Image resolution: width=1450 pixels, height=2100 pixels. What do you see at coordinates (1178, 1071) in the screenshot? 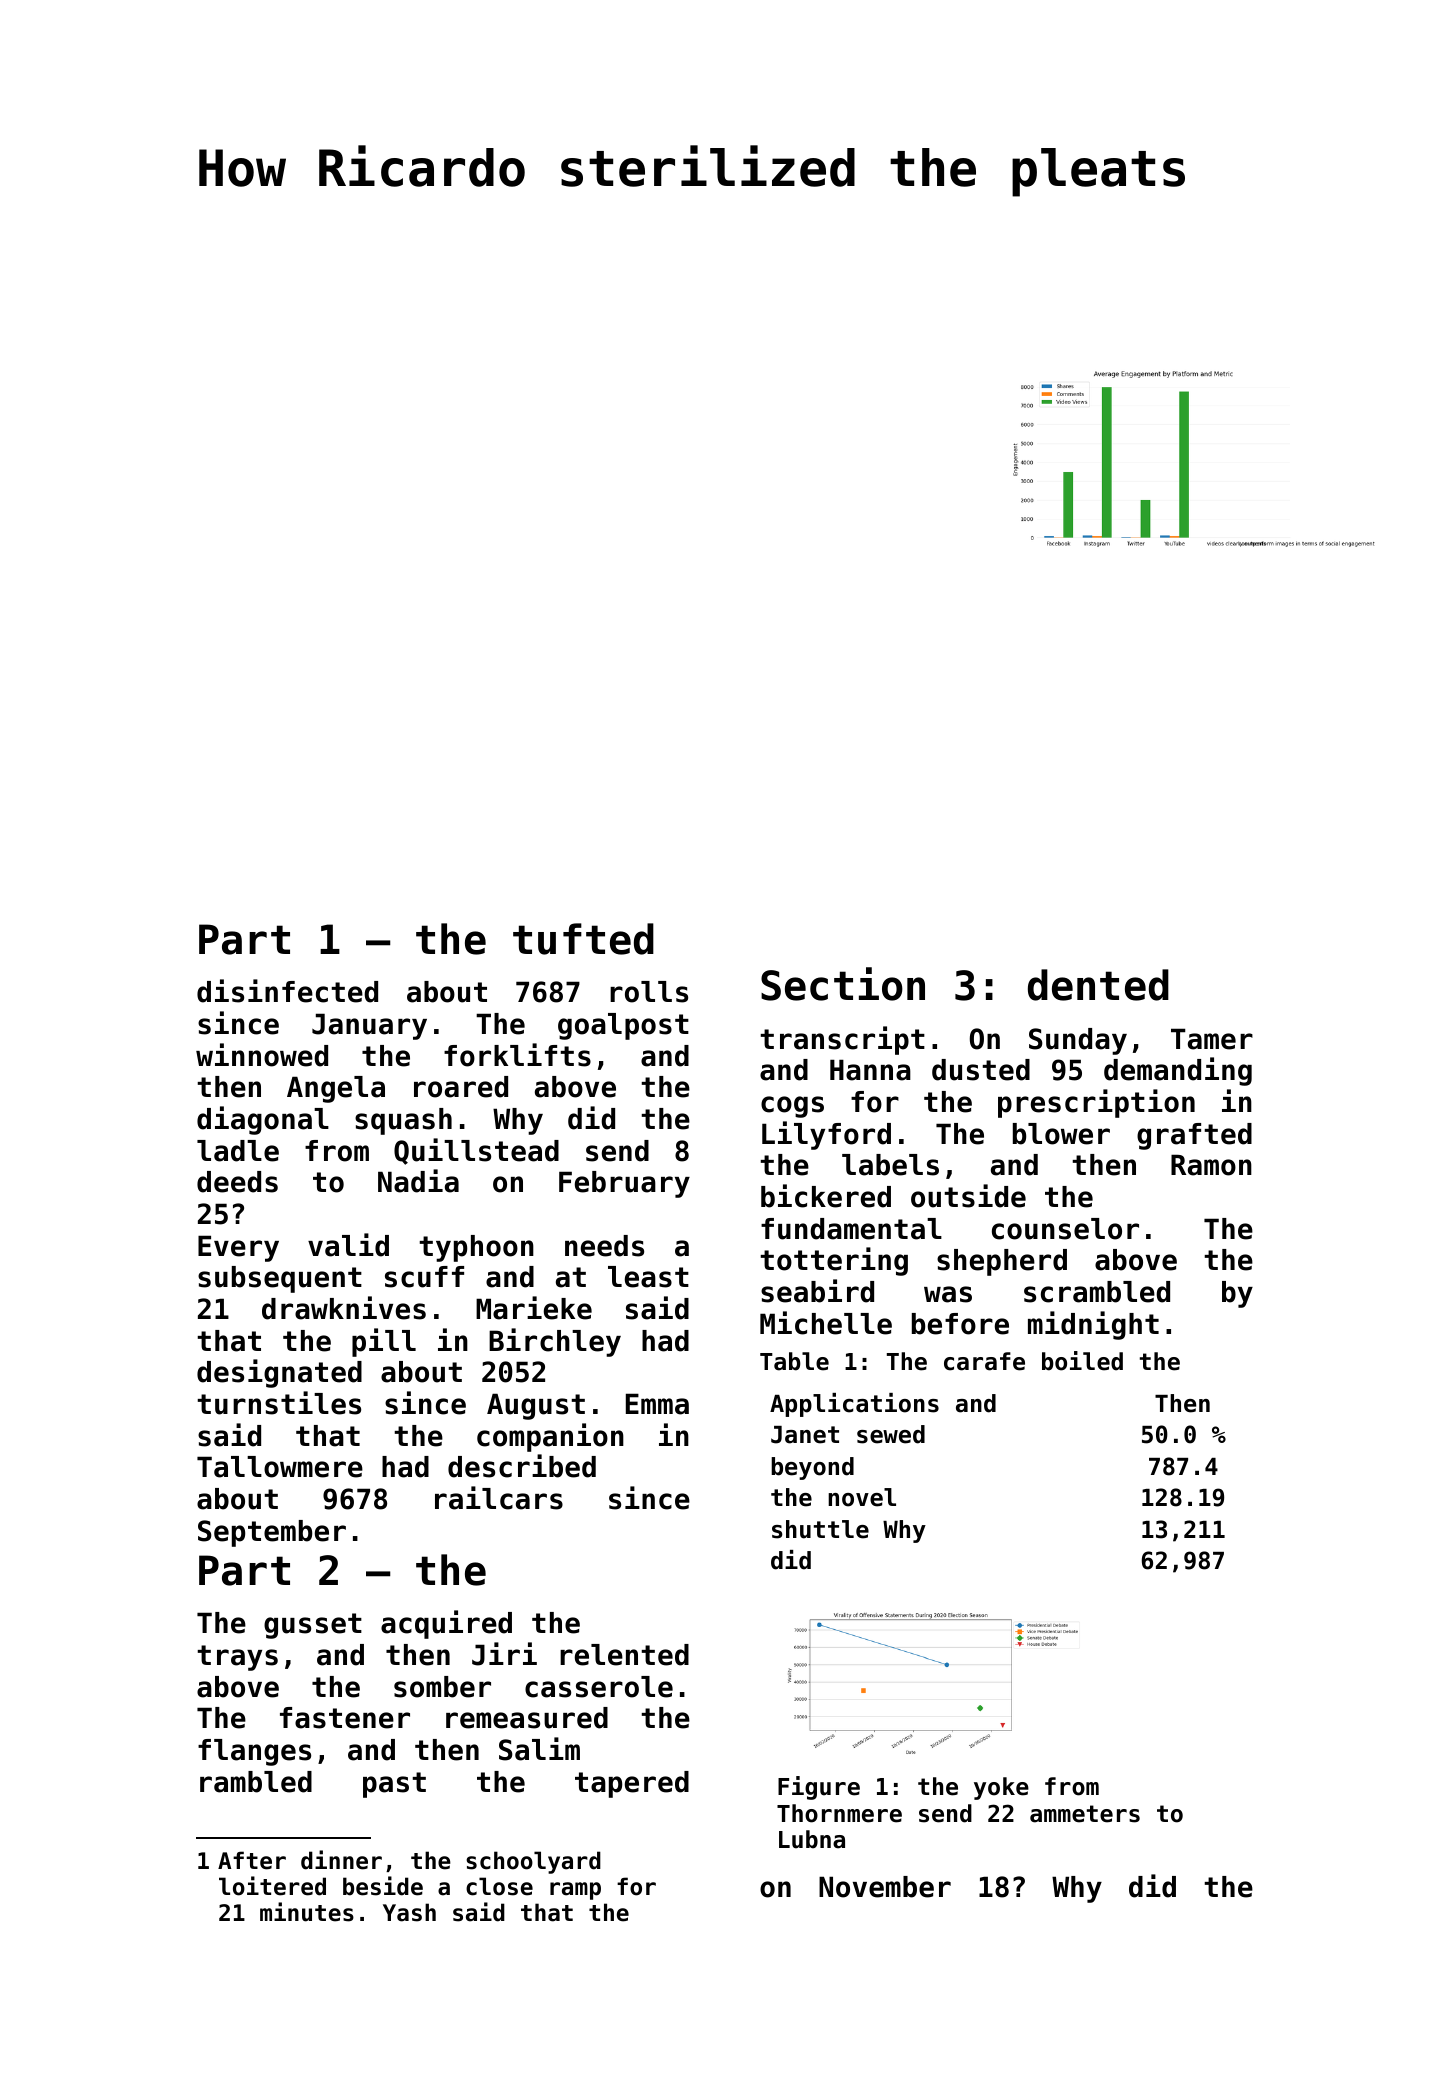
I see `demanding` at bounding box center [1178, 1071].
